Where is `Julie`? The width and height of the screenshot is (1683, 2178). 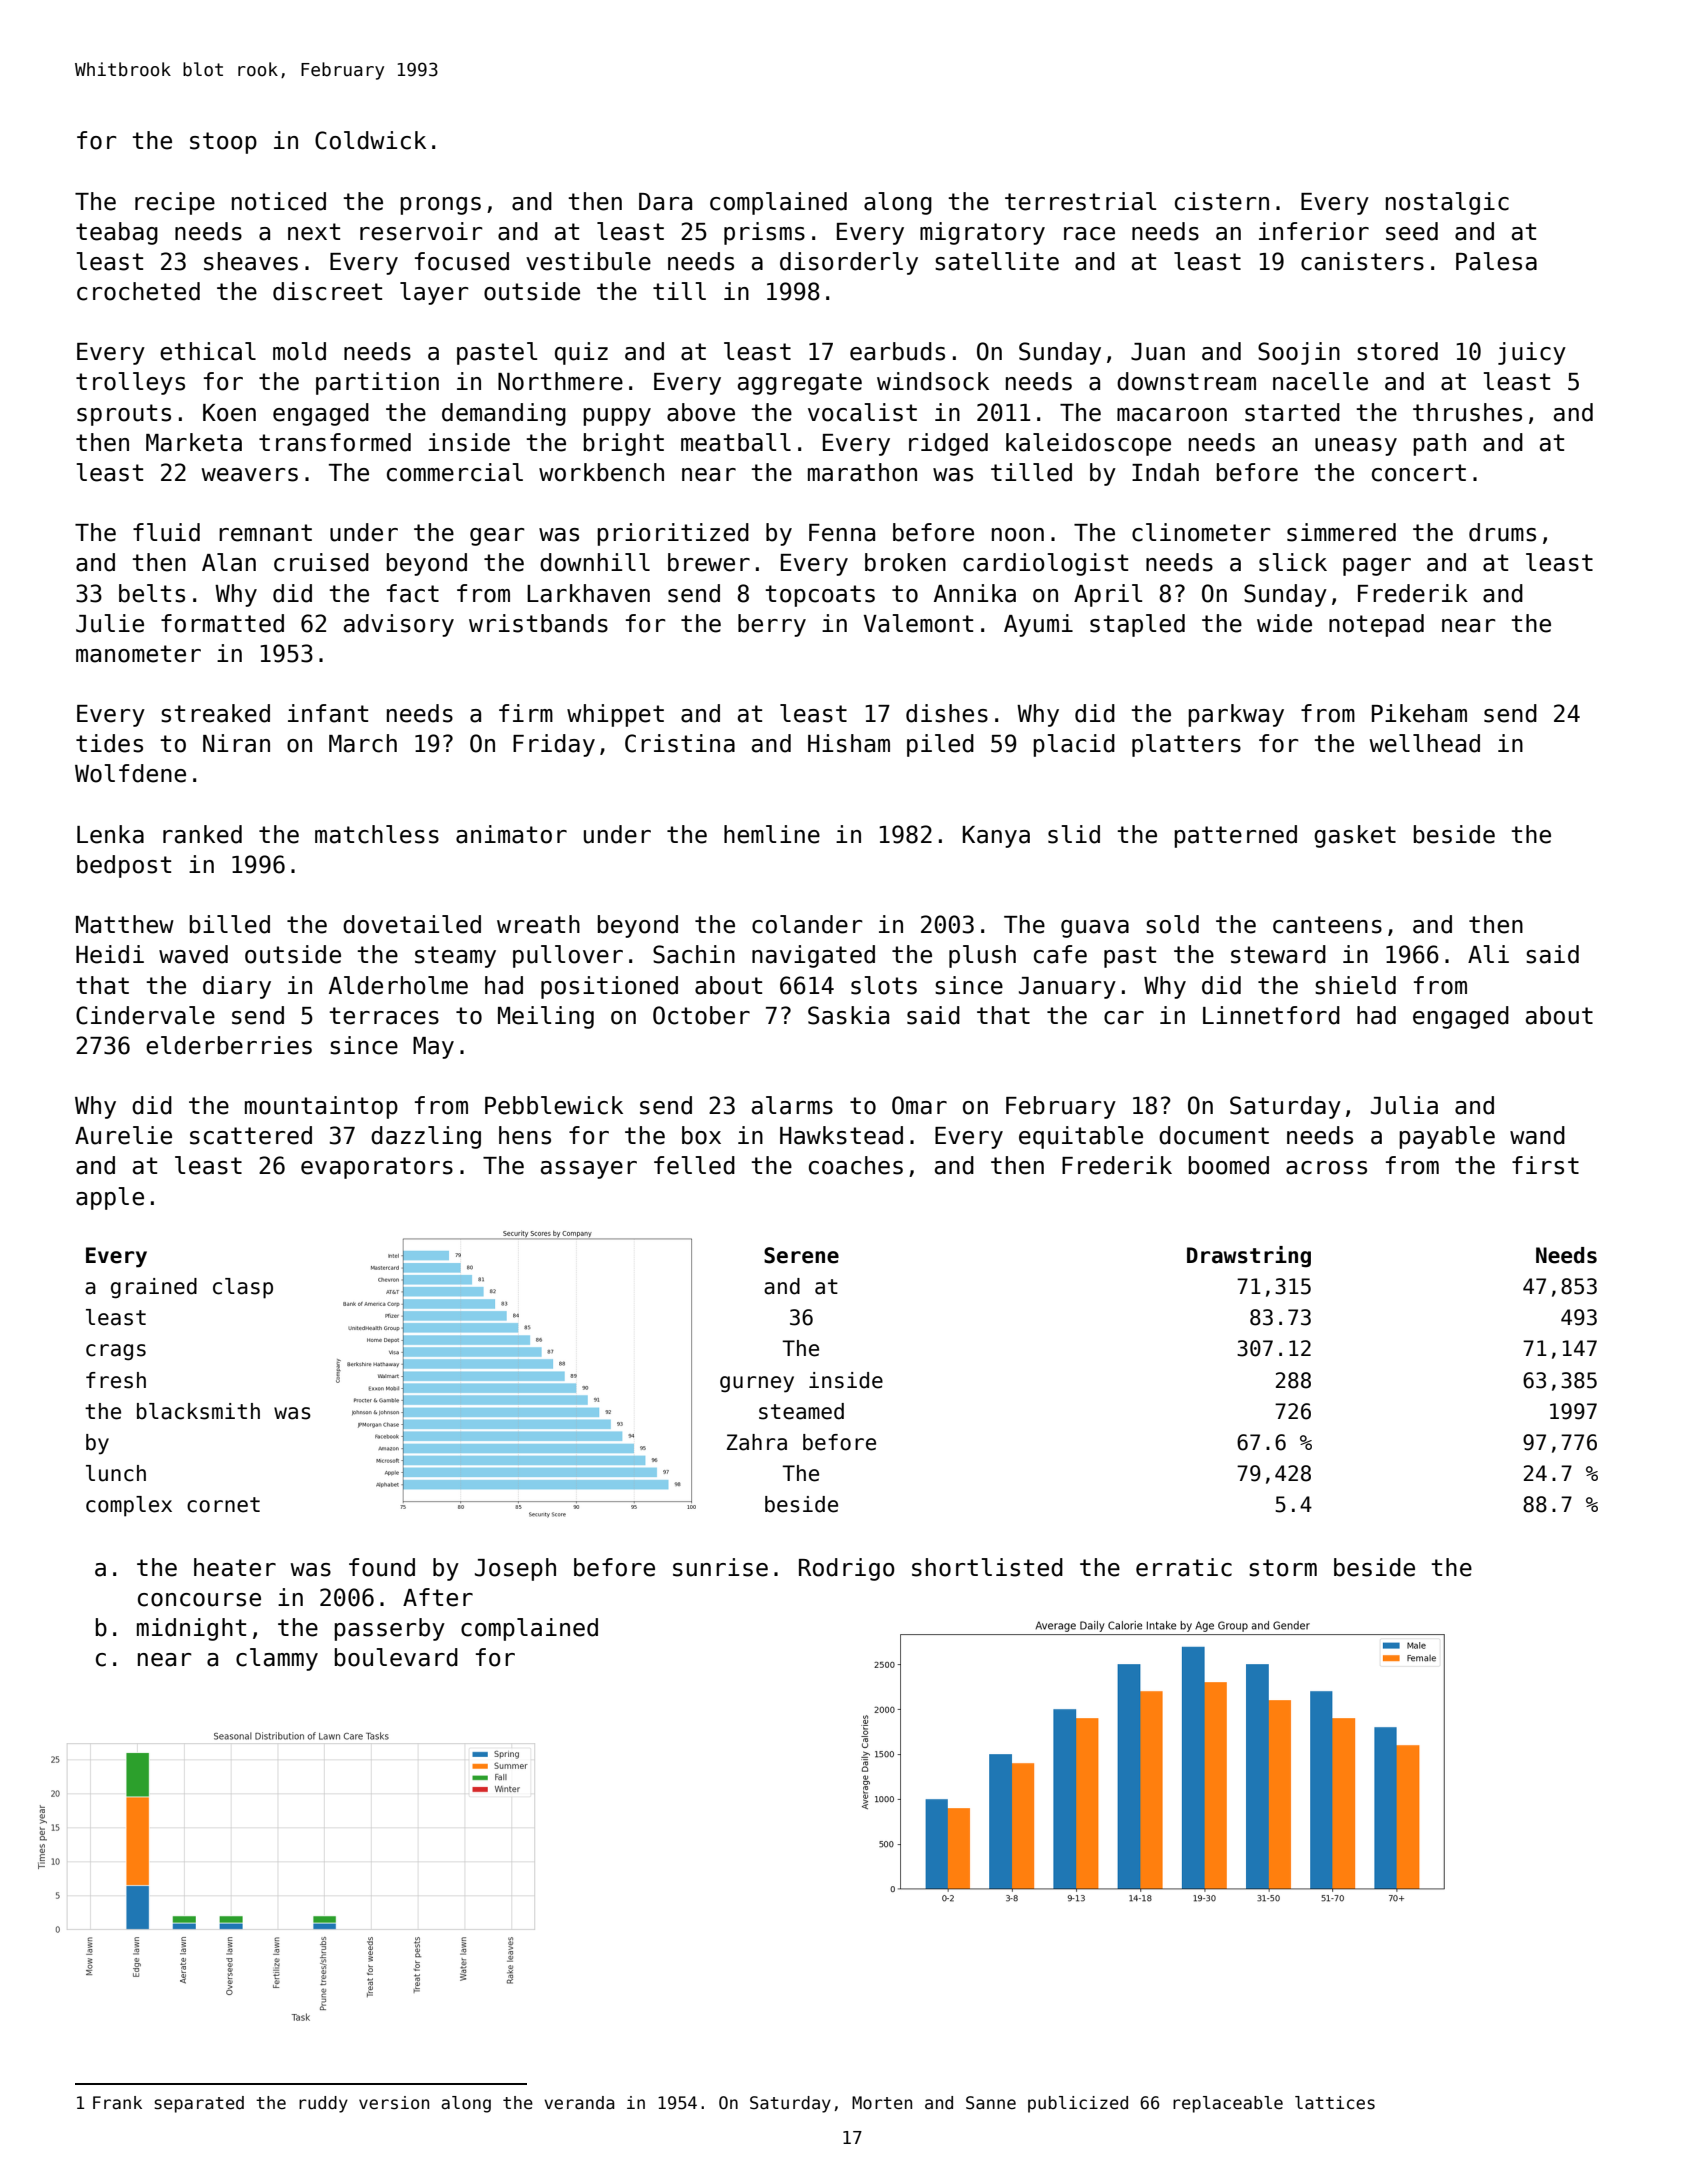
Julie is located at coordinates (110, 623).
